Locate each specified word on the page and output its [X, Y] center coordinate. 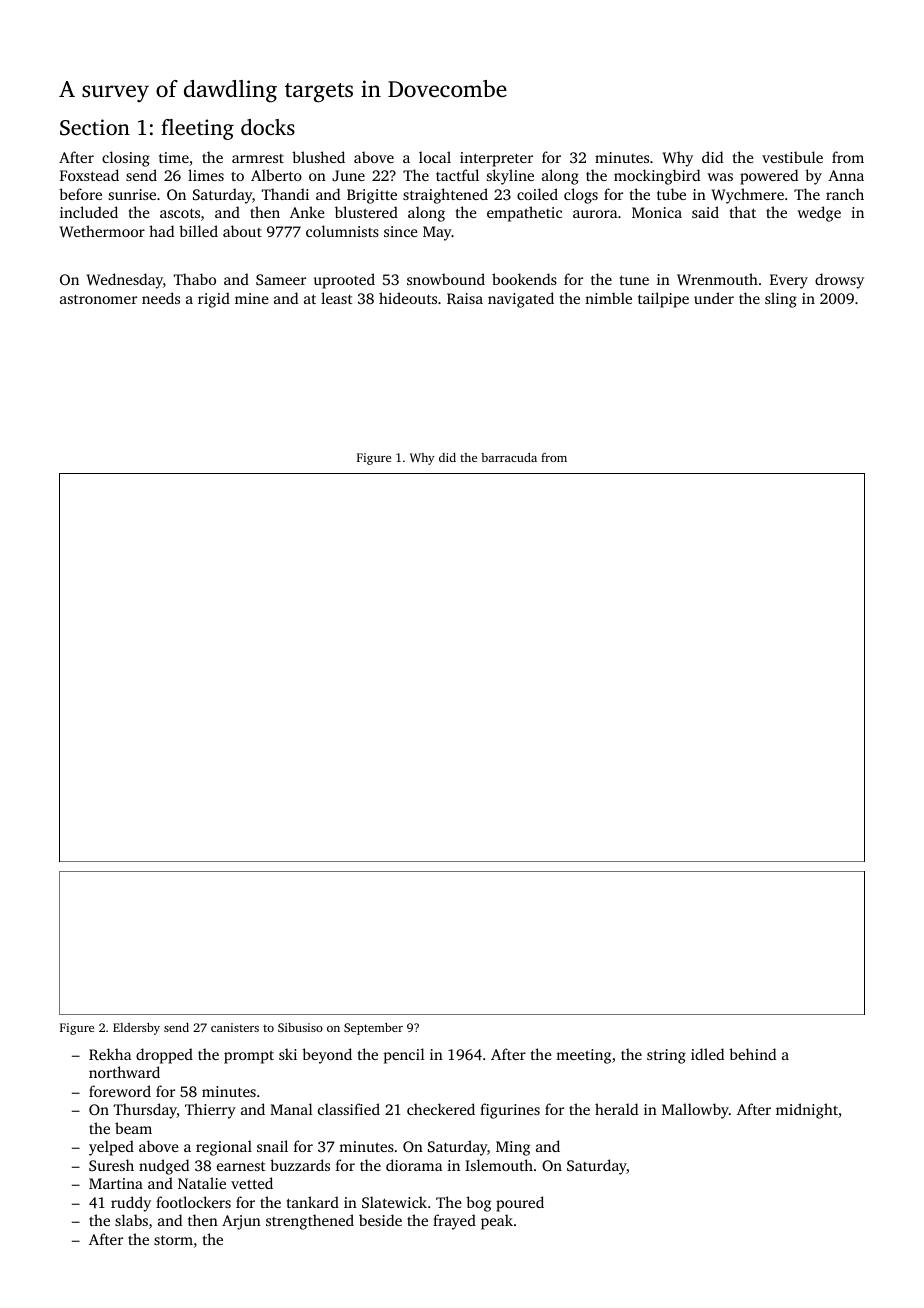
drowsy [839, 281]
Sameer [281, 279]
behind [752, 1054]
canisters [235, 1027]
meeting [583, 1056]
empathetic [524, 214]
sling [781, 300]
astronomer [98, 299]
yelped [111, 1148]
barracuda [509, 457]
